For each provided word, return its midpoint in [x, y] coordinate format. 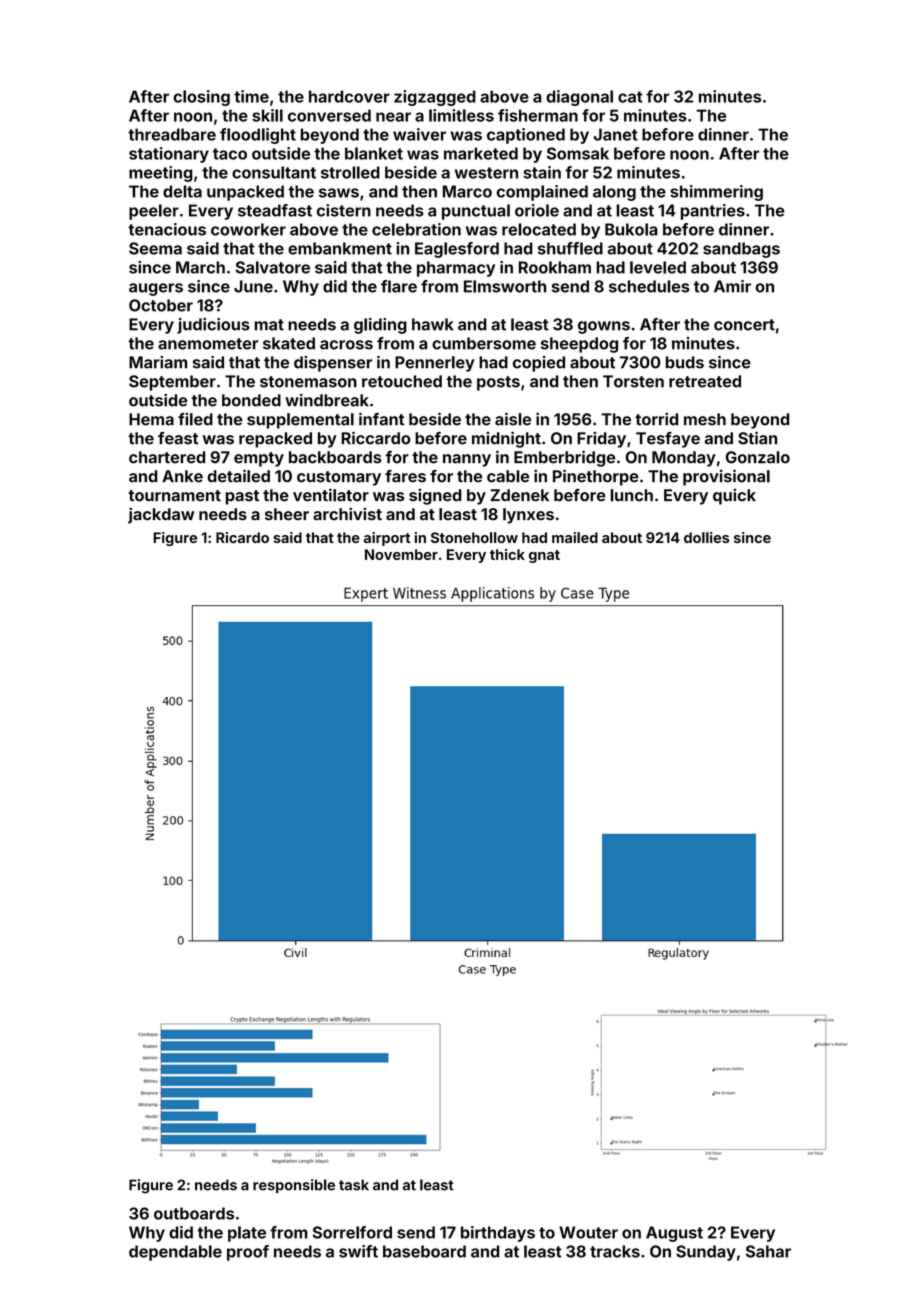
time [251, 96]
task [354, 1185]
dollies [706, 537]
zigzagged [435, 98]
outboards [194, 1213]
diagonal [579, 98]
